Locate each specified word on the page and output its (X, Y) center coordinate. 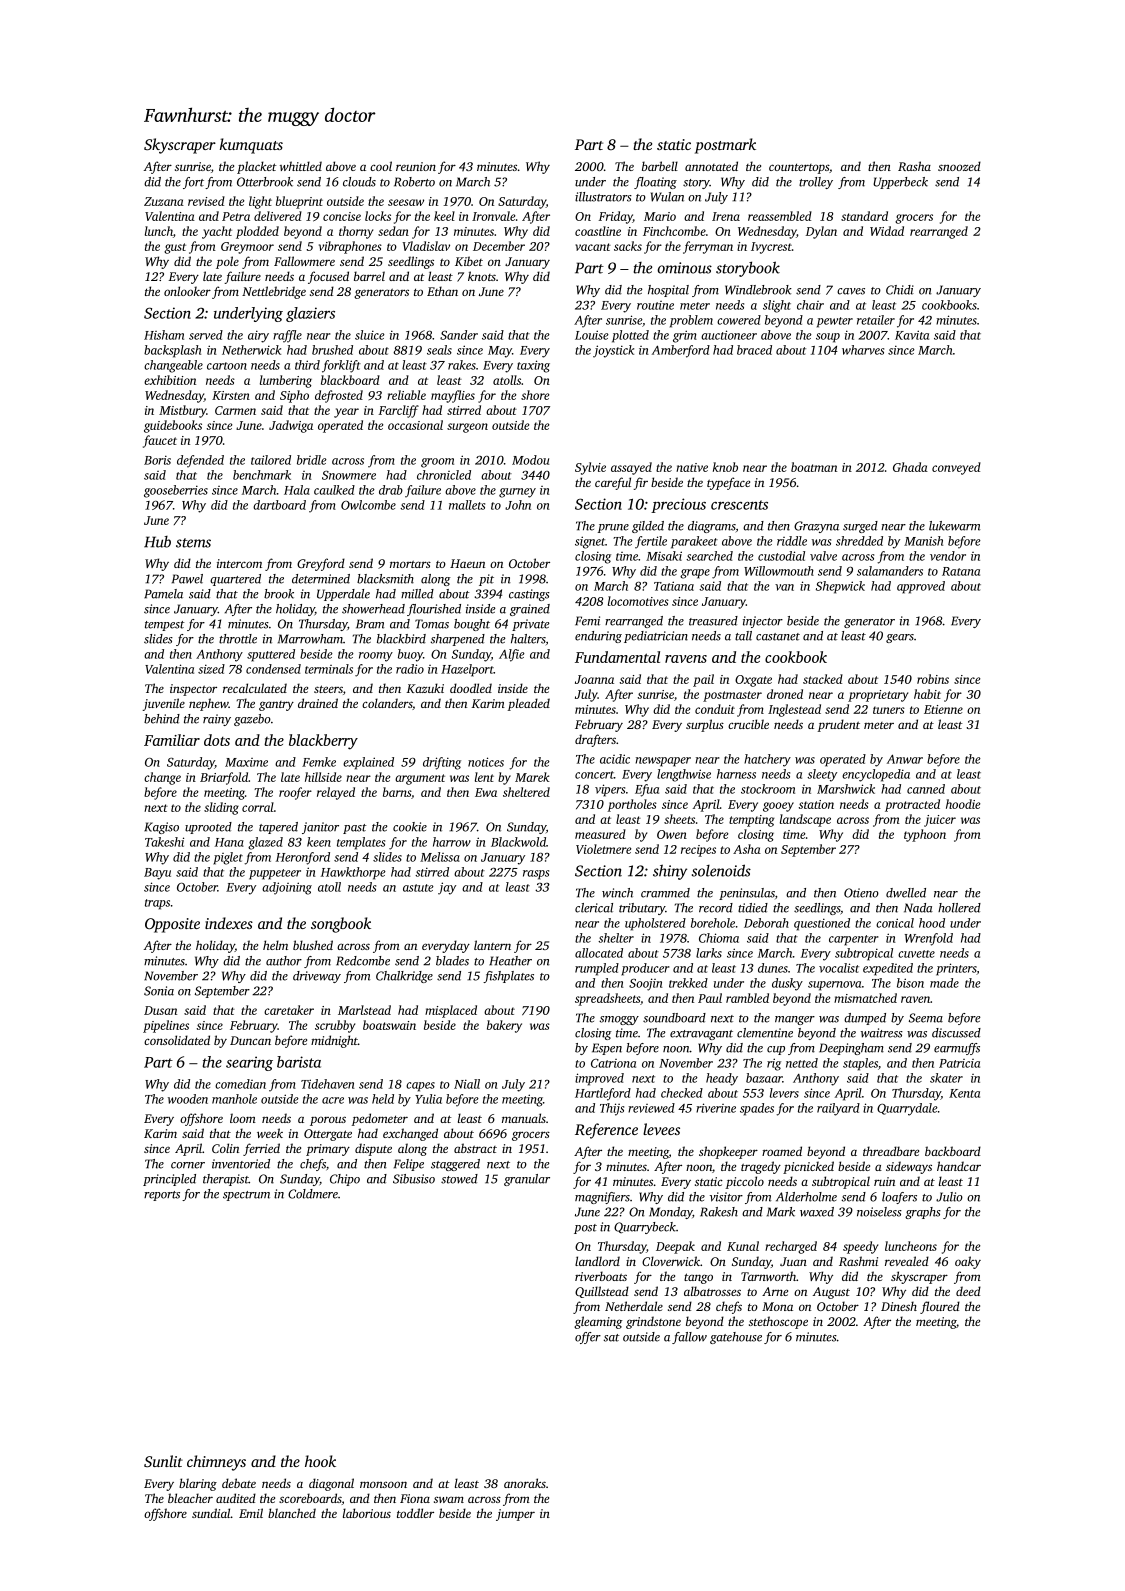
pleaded (529, 704)
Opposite (172, 925)
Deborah (766, 923)
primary (328, 1150)
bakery (504, 1026)
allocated (599, 953)
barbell (660, 166)
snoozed (959, 166)
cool (381, 166)
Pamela (163, 594)
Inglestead (794, 710)
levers (784, 1093)
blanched (292, 1513)
